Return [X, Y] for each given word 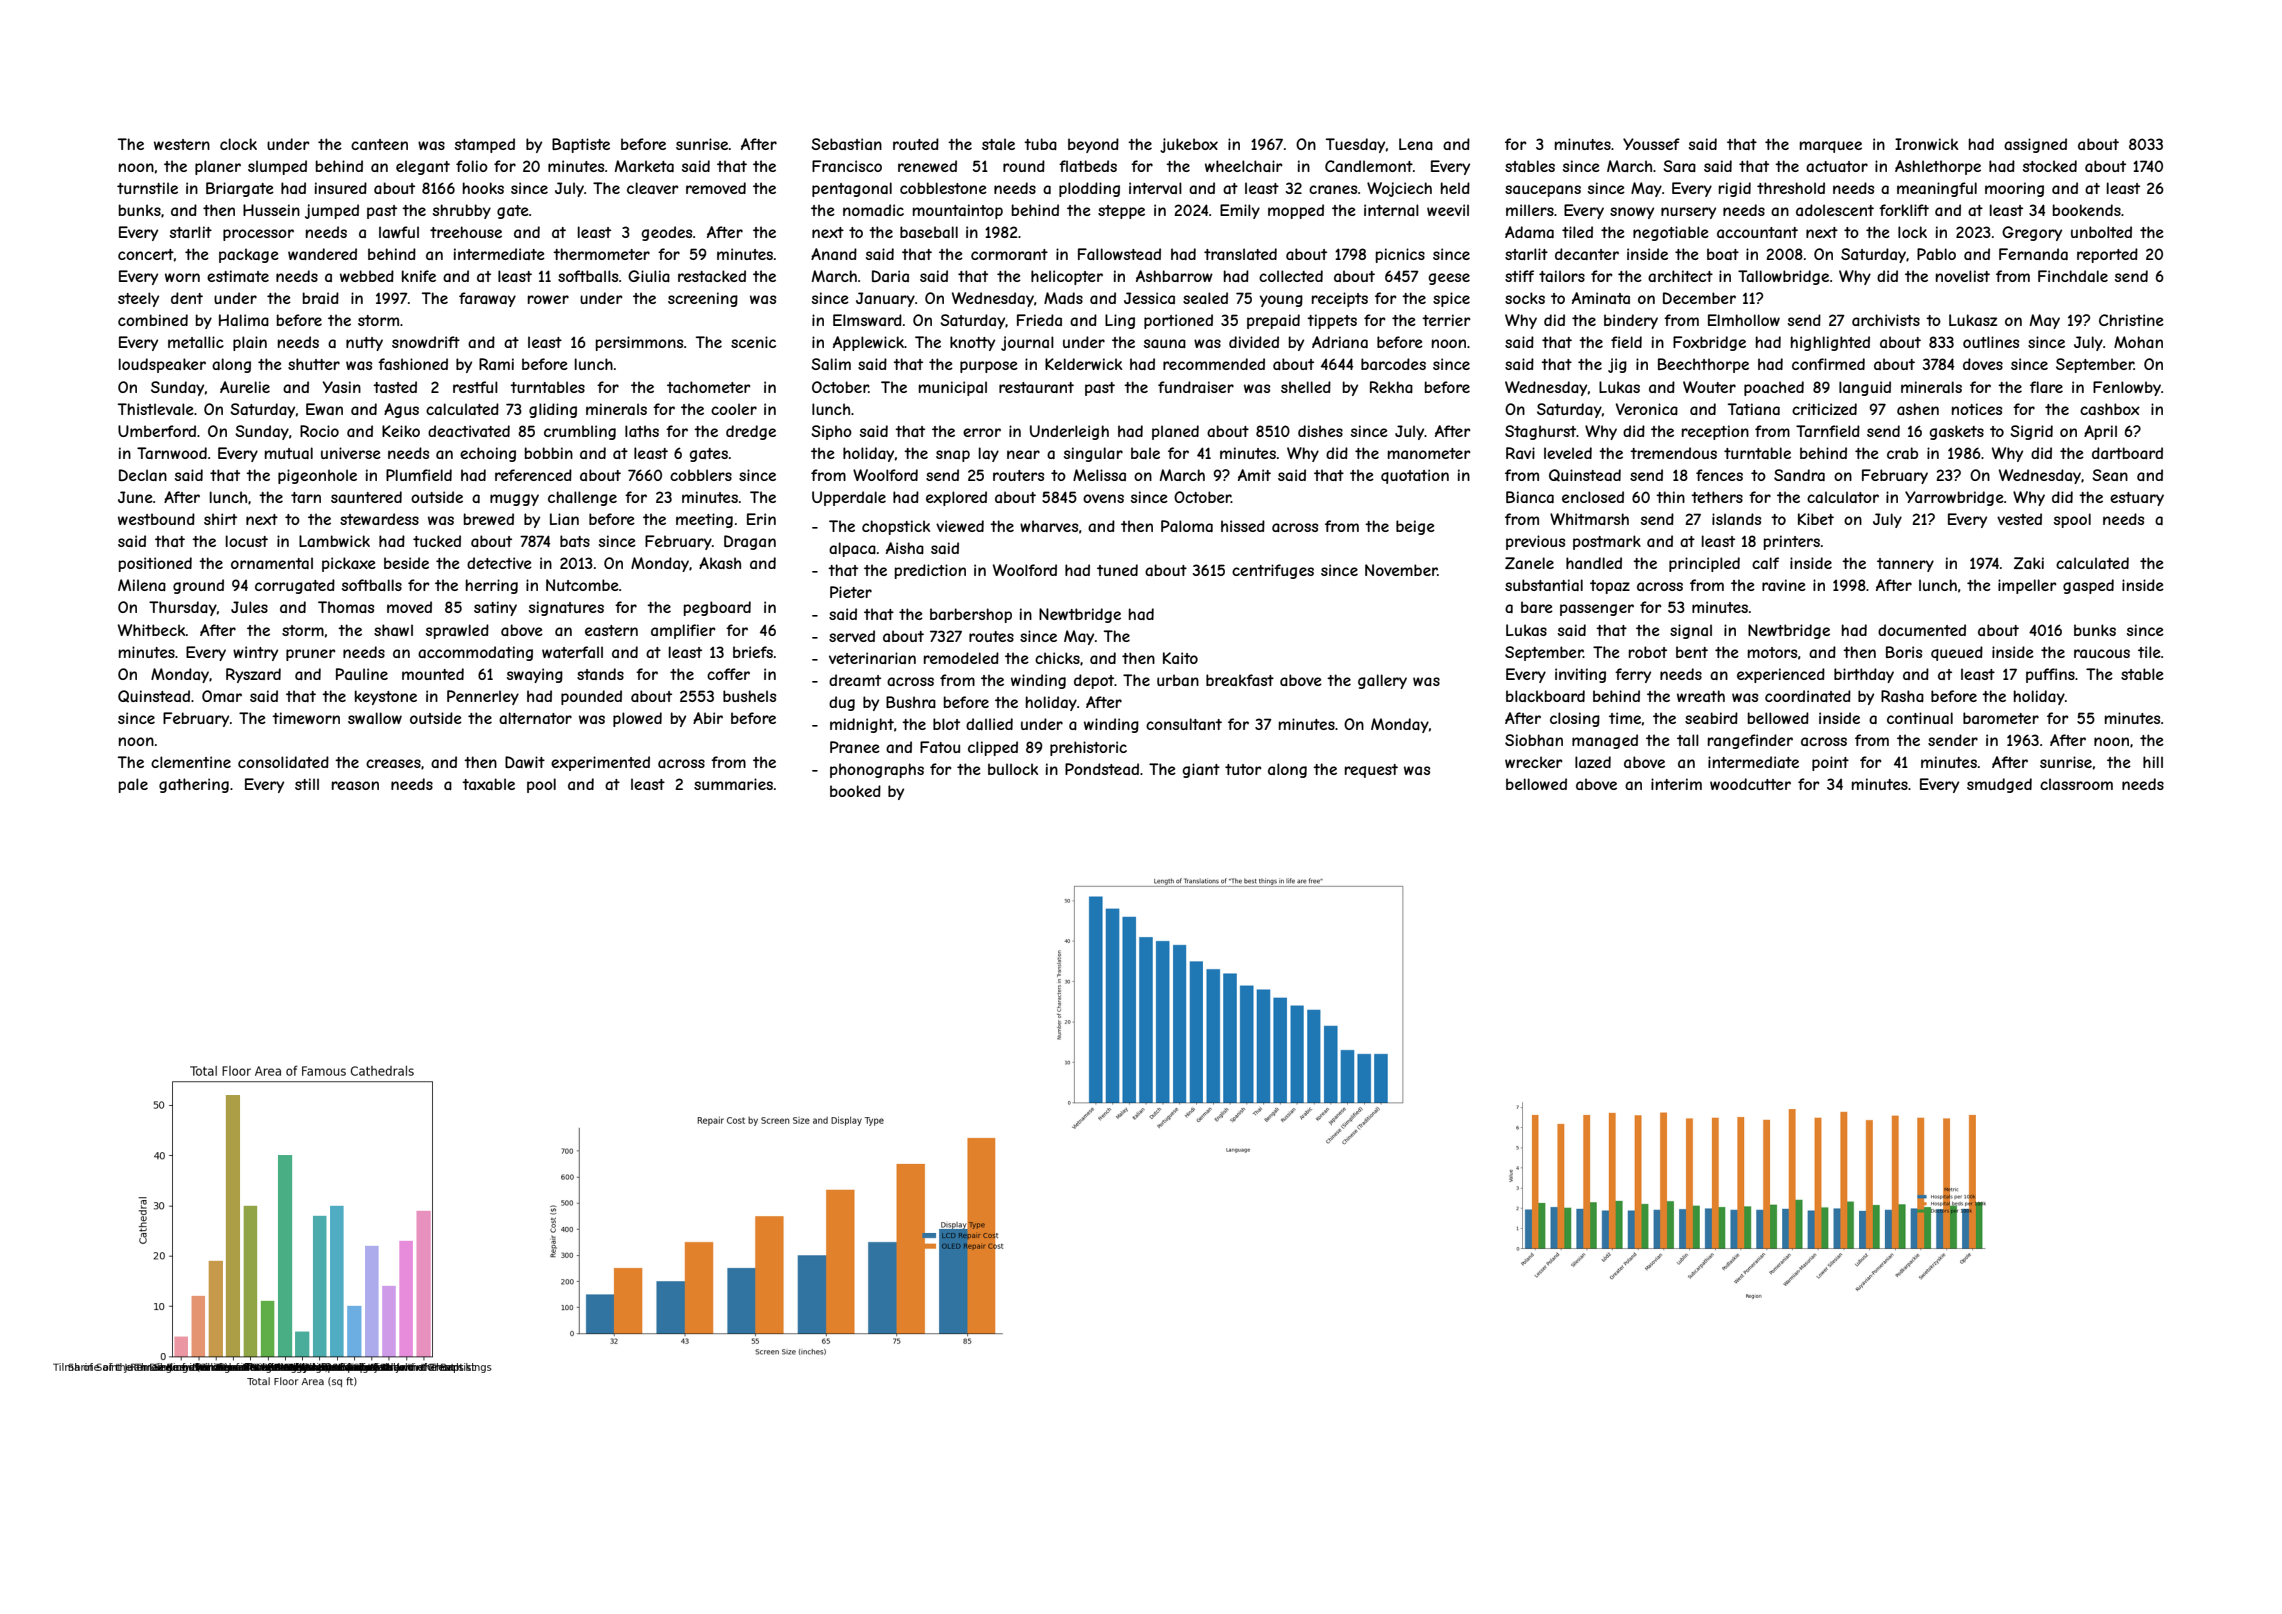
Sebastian [846, 144]
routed [916, 144]
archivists [1886, 320]
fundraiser [1196, 387]
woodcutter [1750, 784]
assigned [2035, 145]
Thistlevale [156, 409]
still [307, 784]
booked [855, 791]
